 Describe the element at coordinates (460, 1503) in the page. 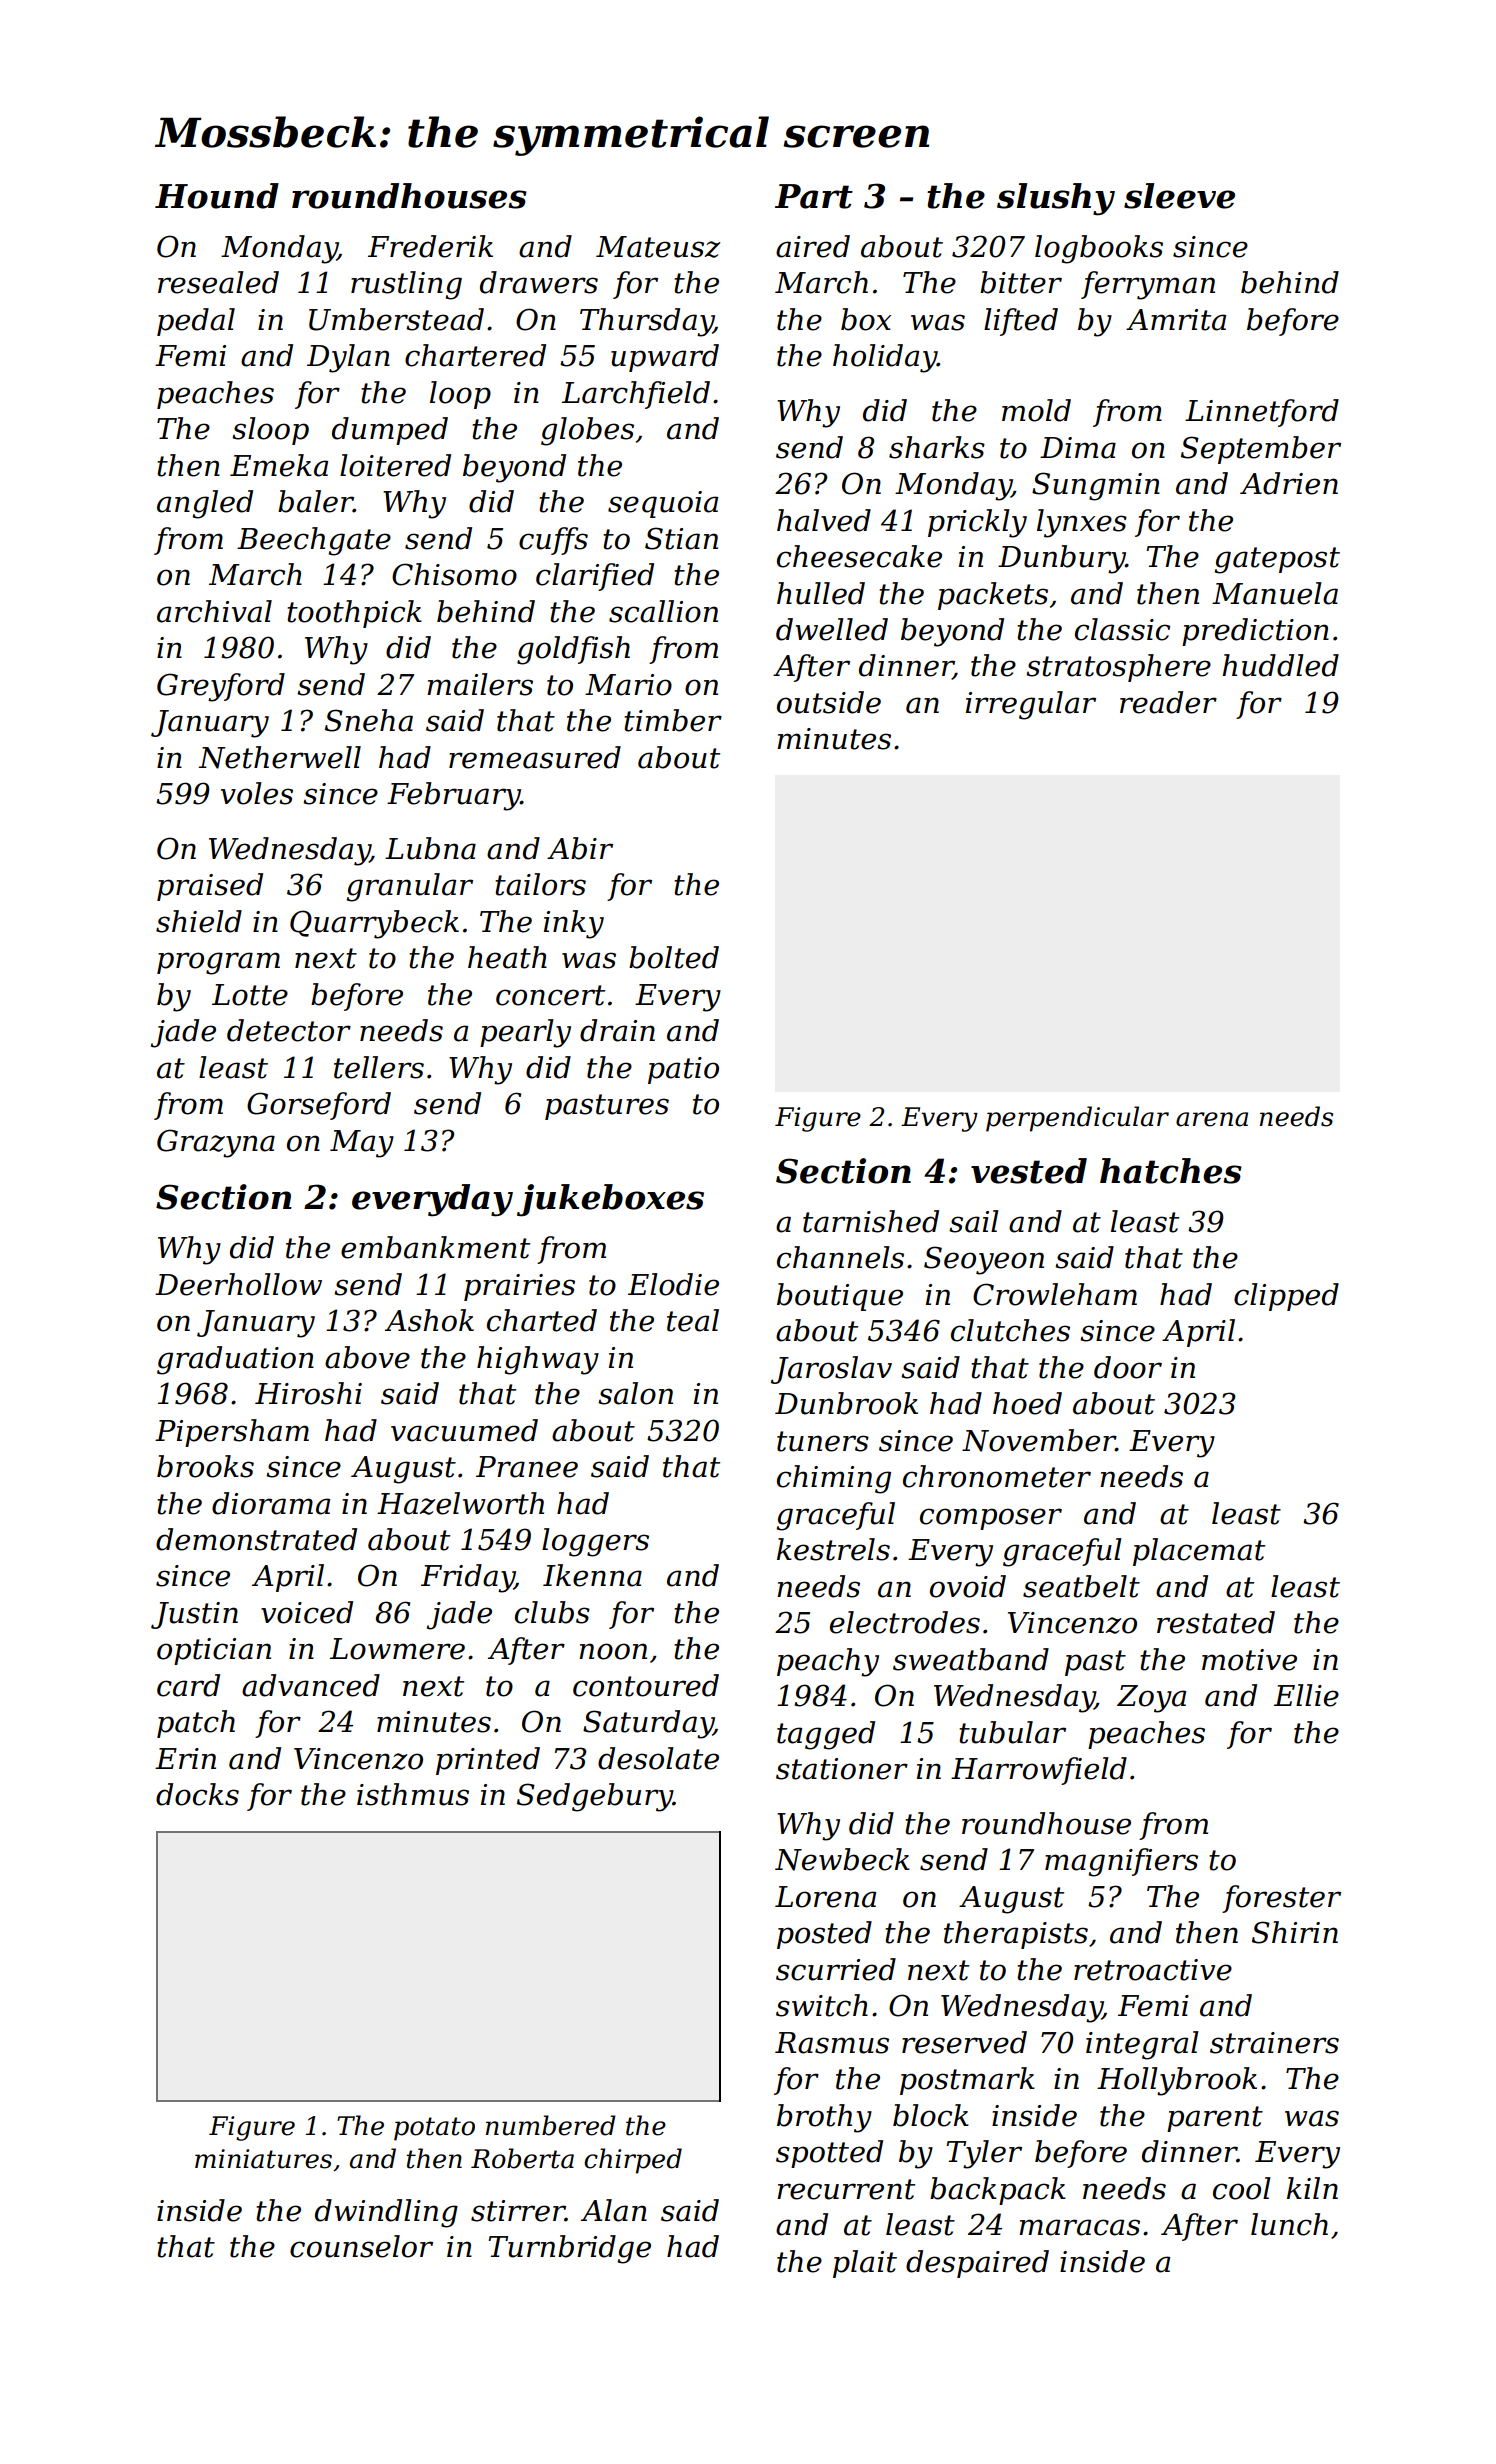

I see `Hazelworth` at that location.
